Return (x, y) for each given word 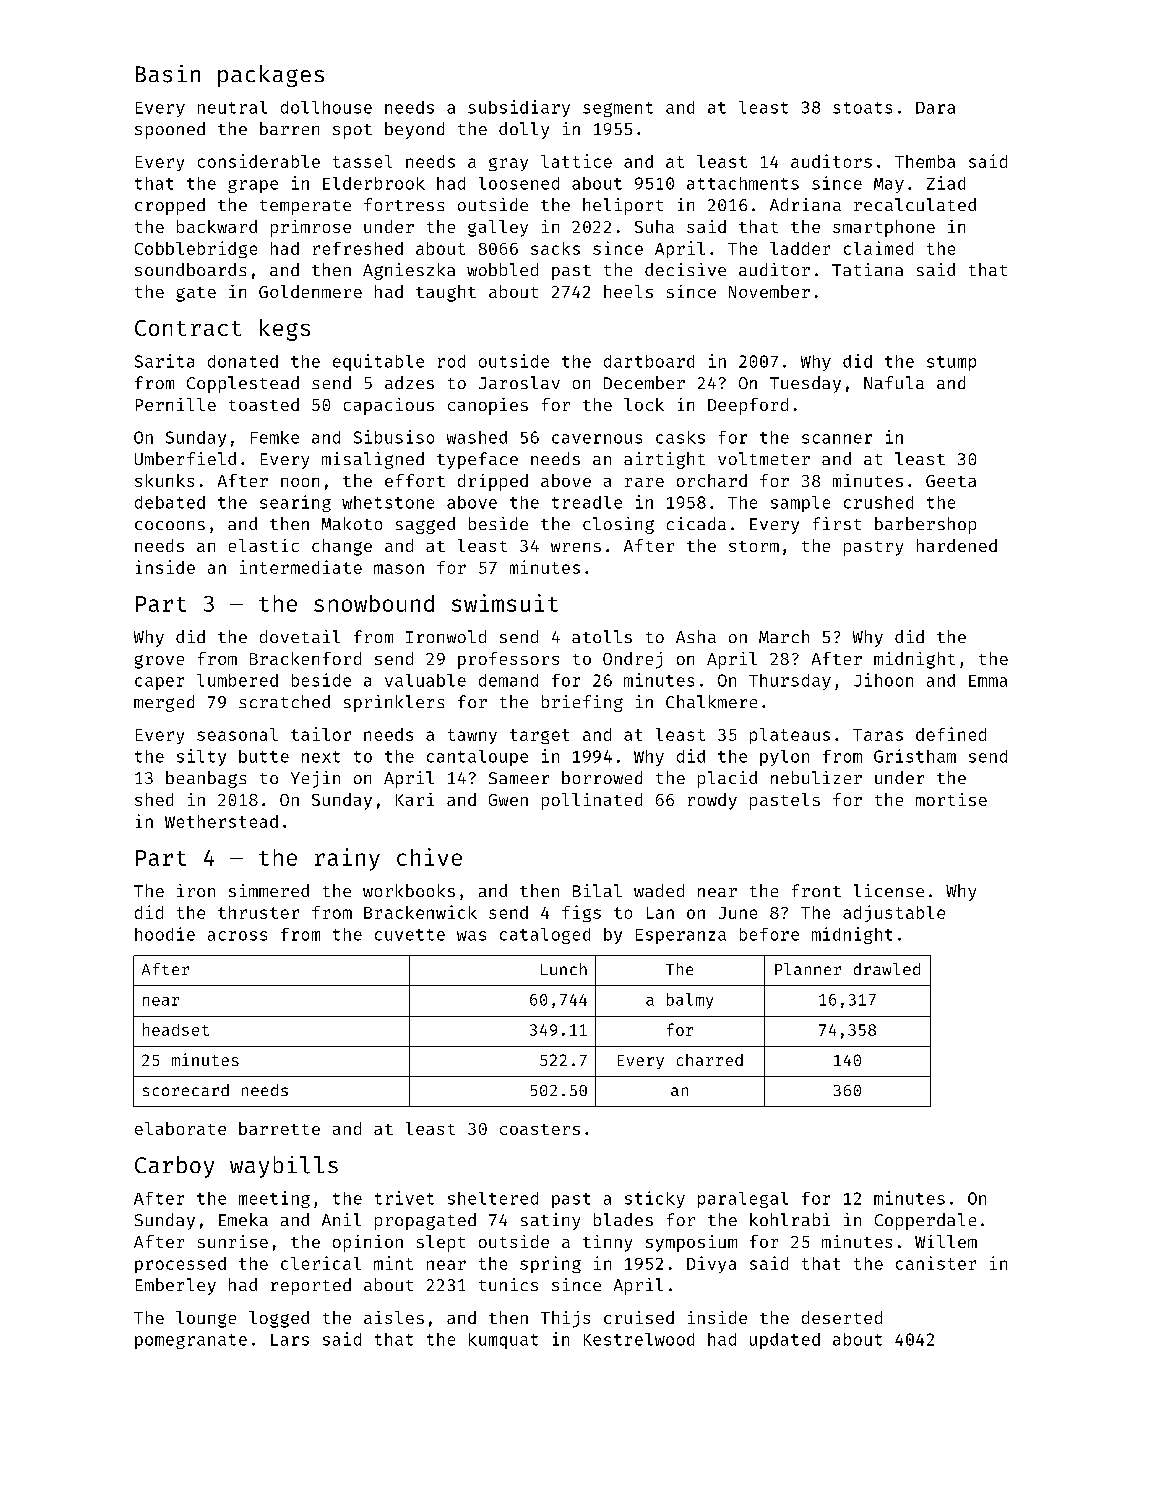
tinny (607, 1243)
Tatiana (867, 269)
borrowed (602, 777)
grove (159, 662)
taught (446, 293)
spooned (170, 130)
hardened (957, 545)
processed (180, 1265)
